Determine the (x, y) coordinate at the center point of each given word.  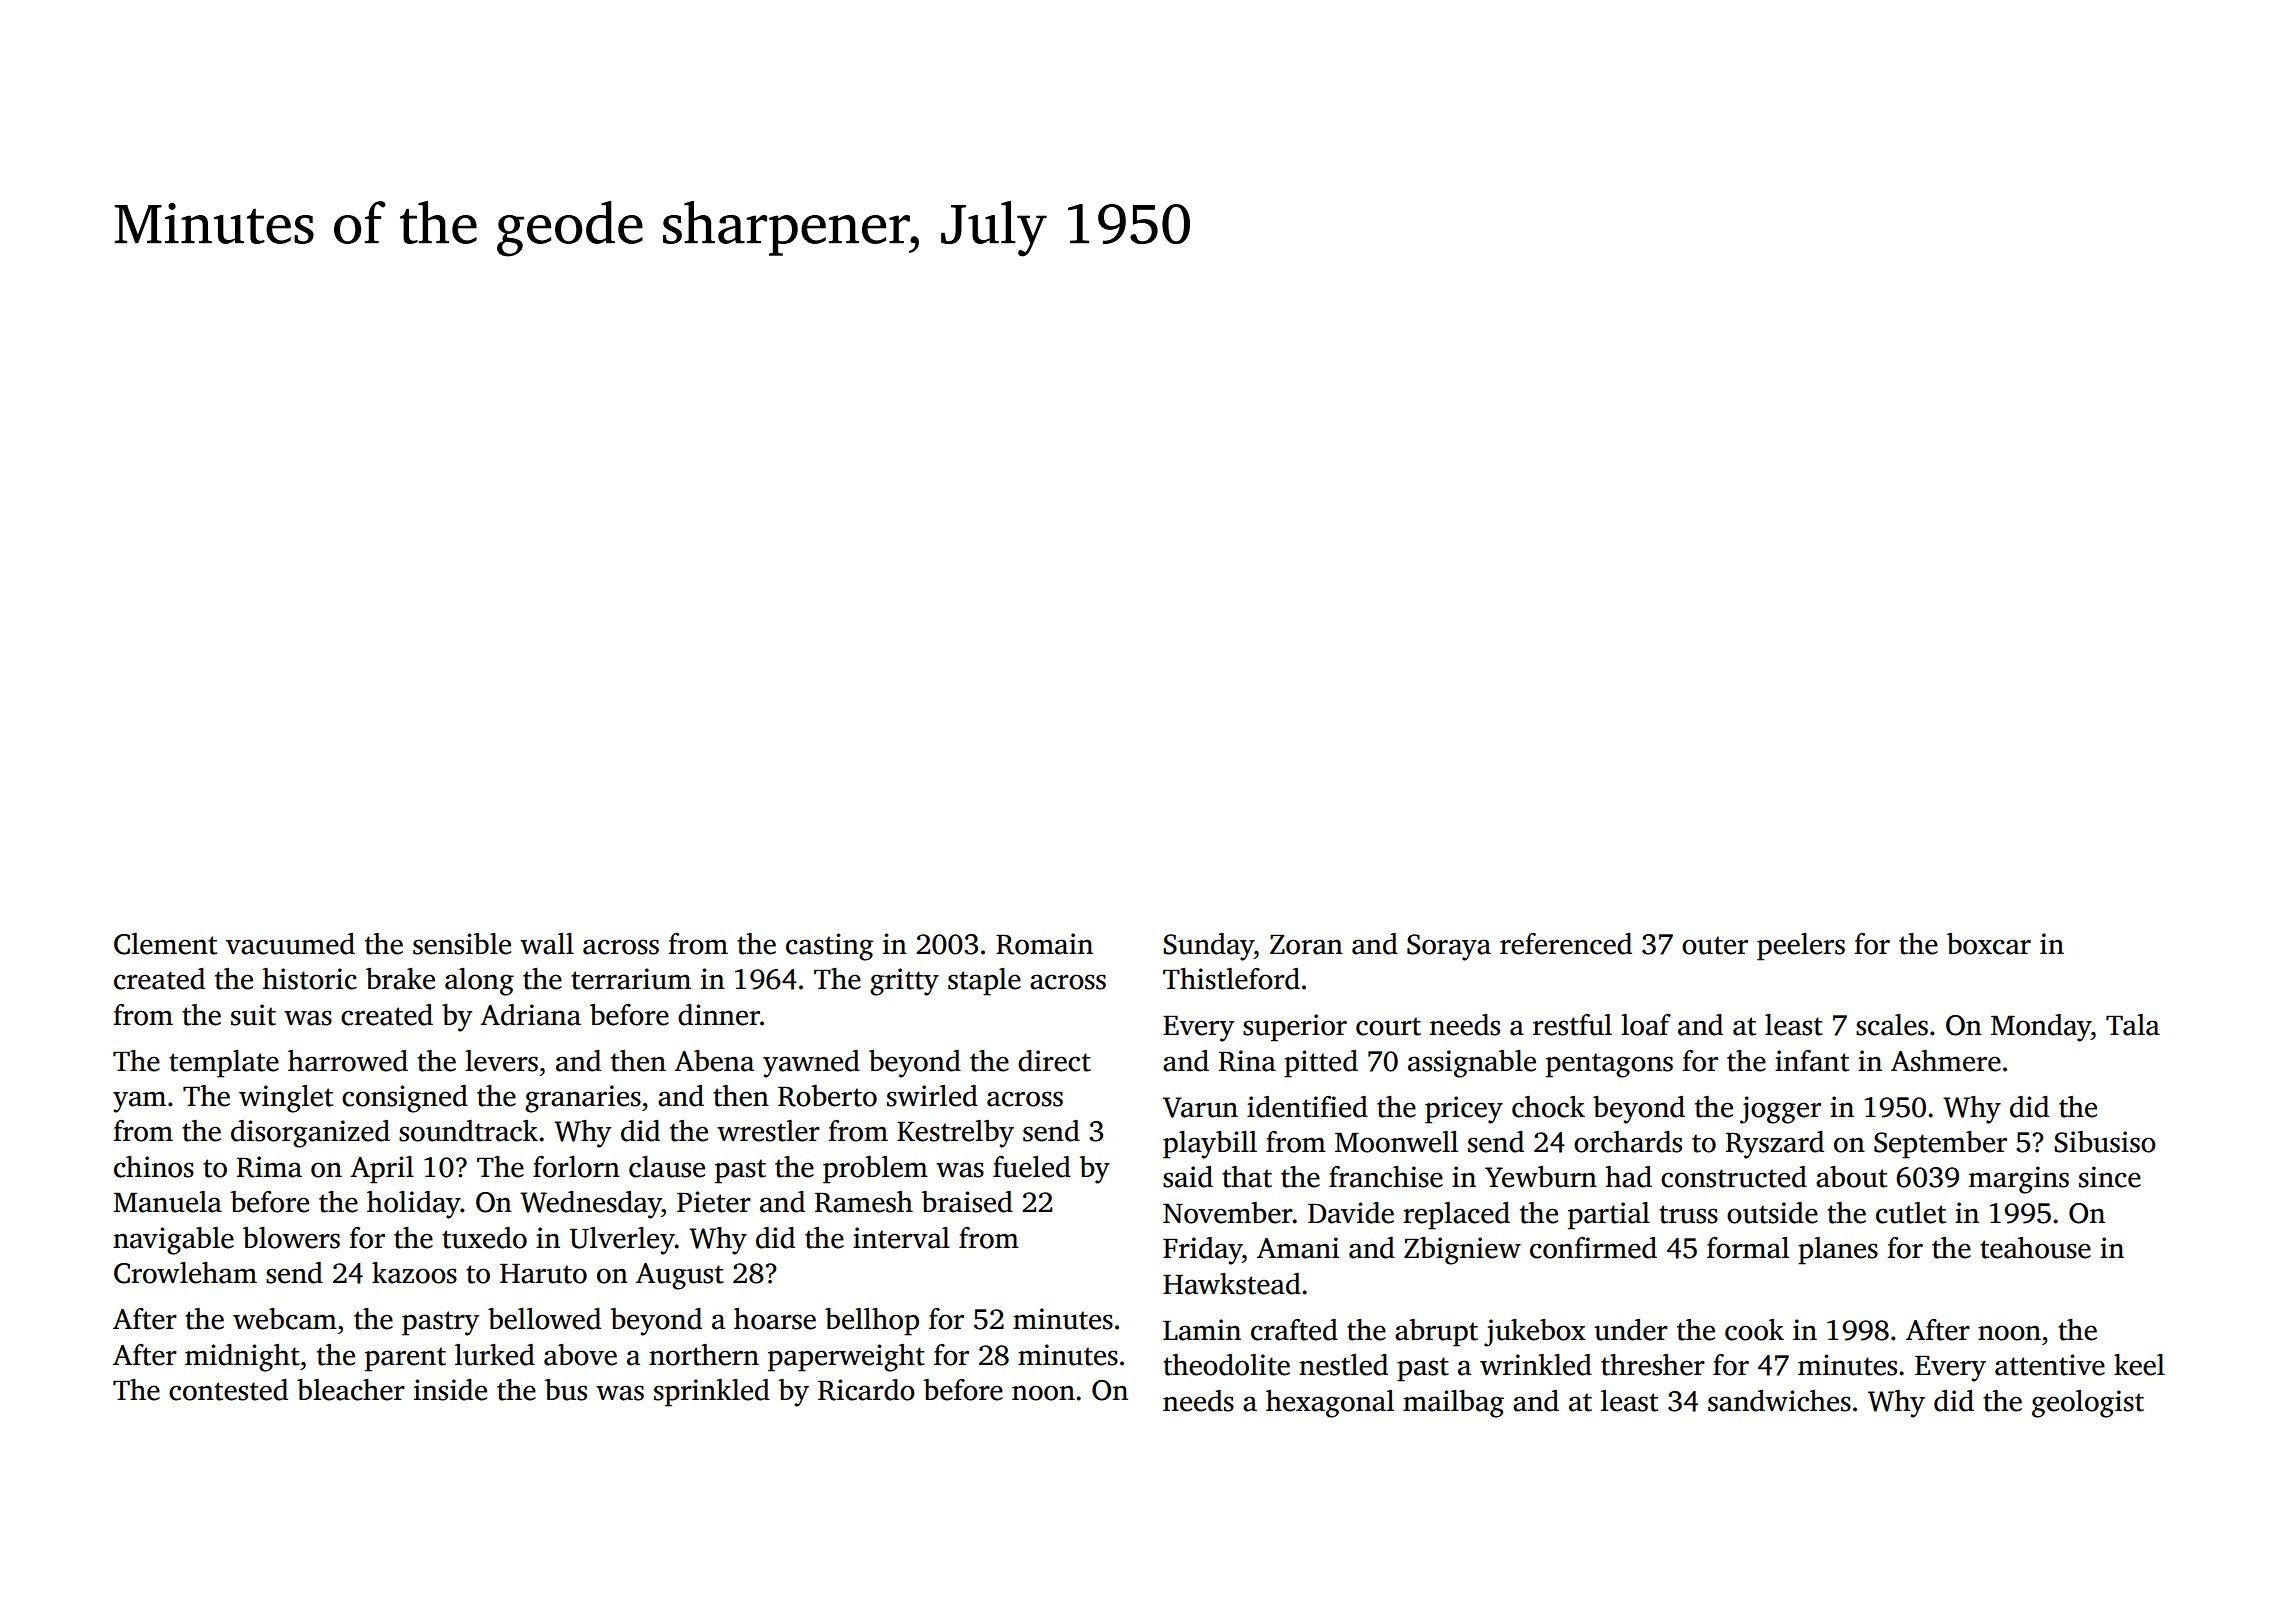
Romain (1044, 944)
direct (1054, 1061)
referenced (1566, 944)
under (1631, 1330)
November (1228, 1213)
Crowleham (185, 1273)
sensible (462, 944)
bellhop (872, 1322)
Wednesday (591, 1205)
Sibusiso (2105, 1142)
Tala (2133, 1025)
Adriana (530, 1015)
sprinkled (712, 1393)
